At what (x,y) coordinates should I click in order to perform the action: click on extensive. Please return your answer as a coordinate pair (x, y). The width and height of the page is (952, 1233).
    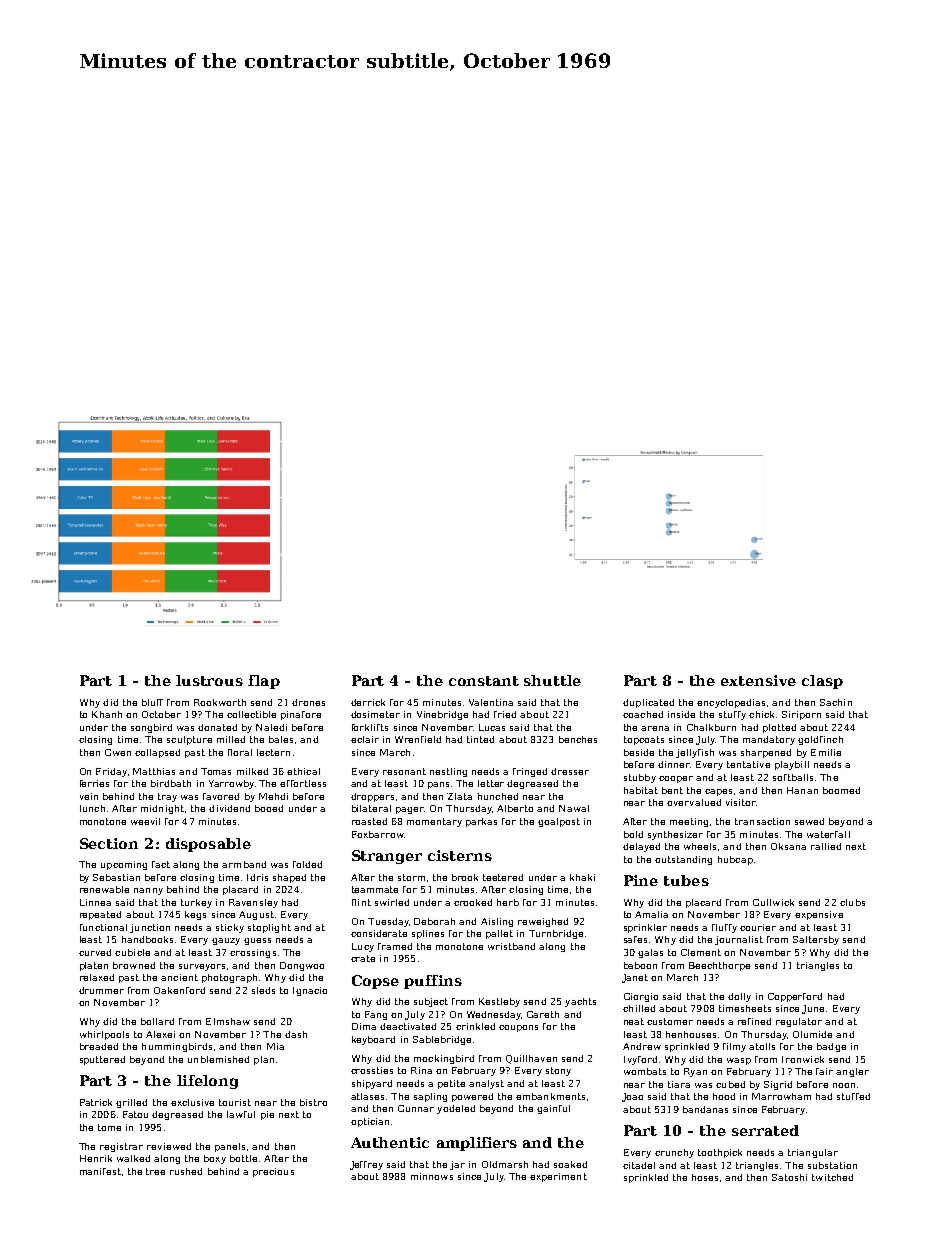
    Looking at the image, I should click on (758, 680).
